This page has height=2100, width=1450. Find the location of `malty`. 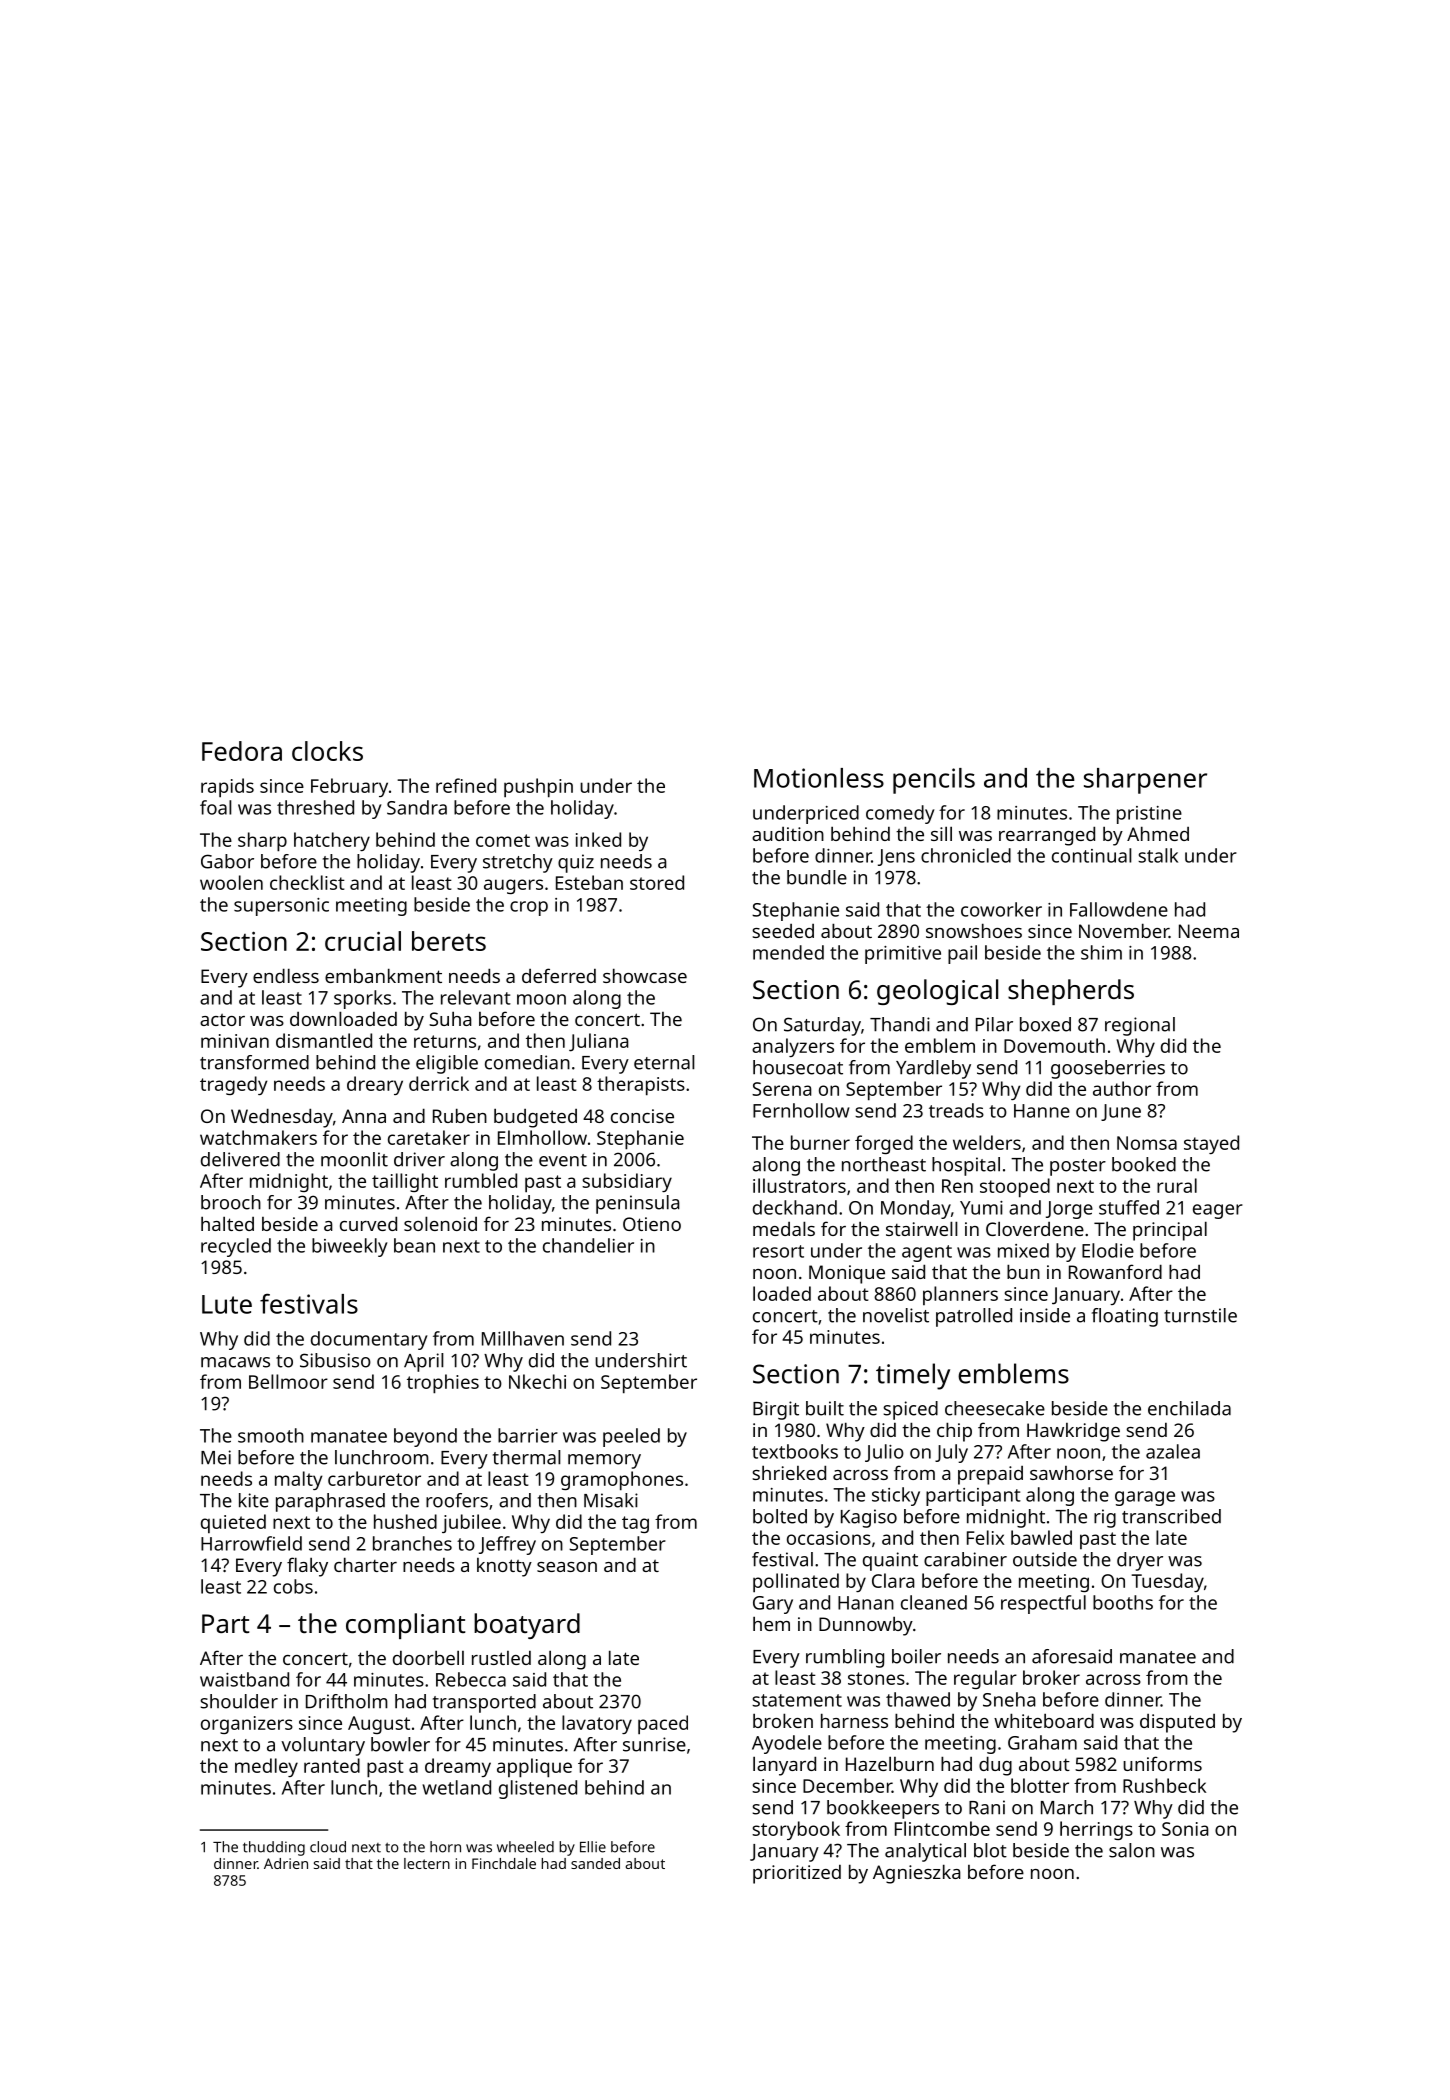

malty is located at coordinates (299, 1480).
